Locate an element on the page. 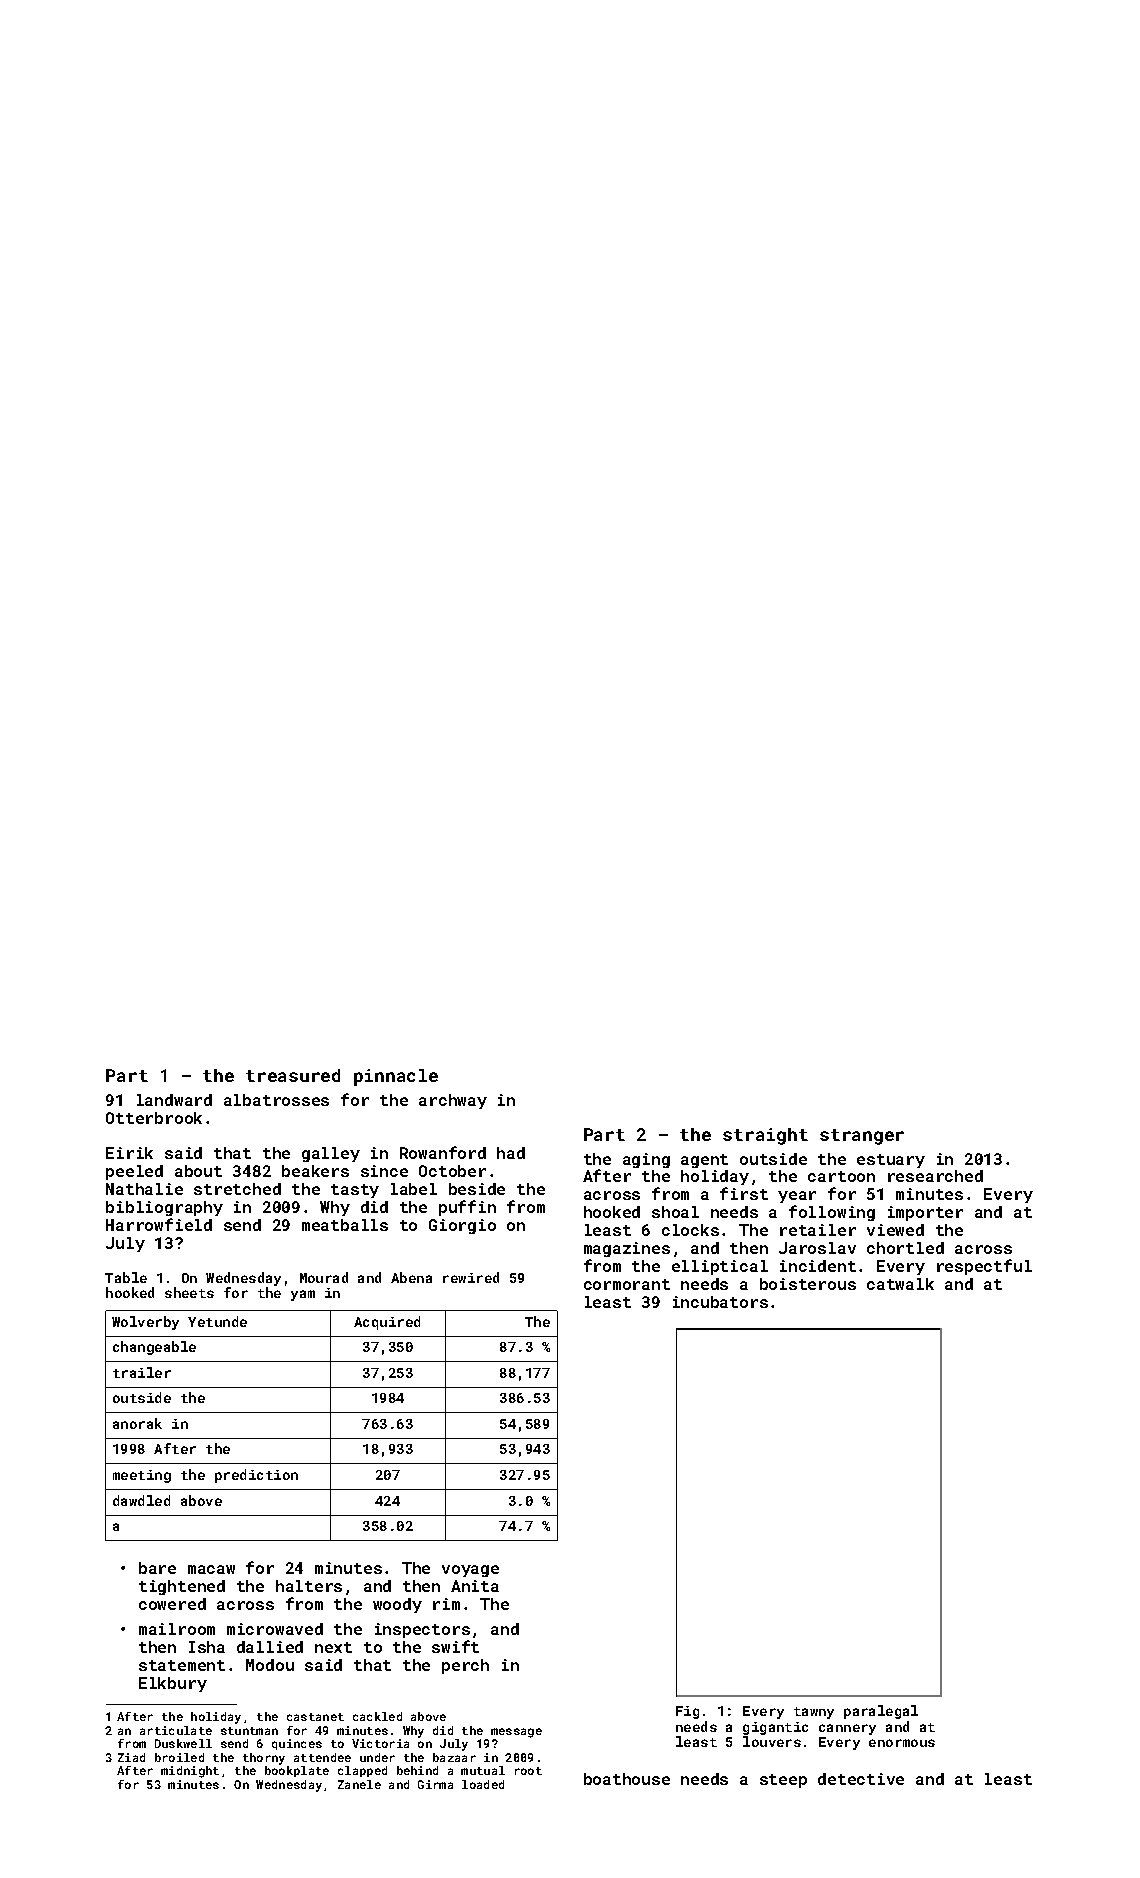 The width and height of the page is (1140, 1878). importer is located at coordinates (925, 1213).
